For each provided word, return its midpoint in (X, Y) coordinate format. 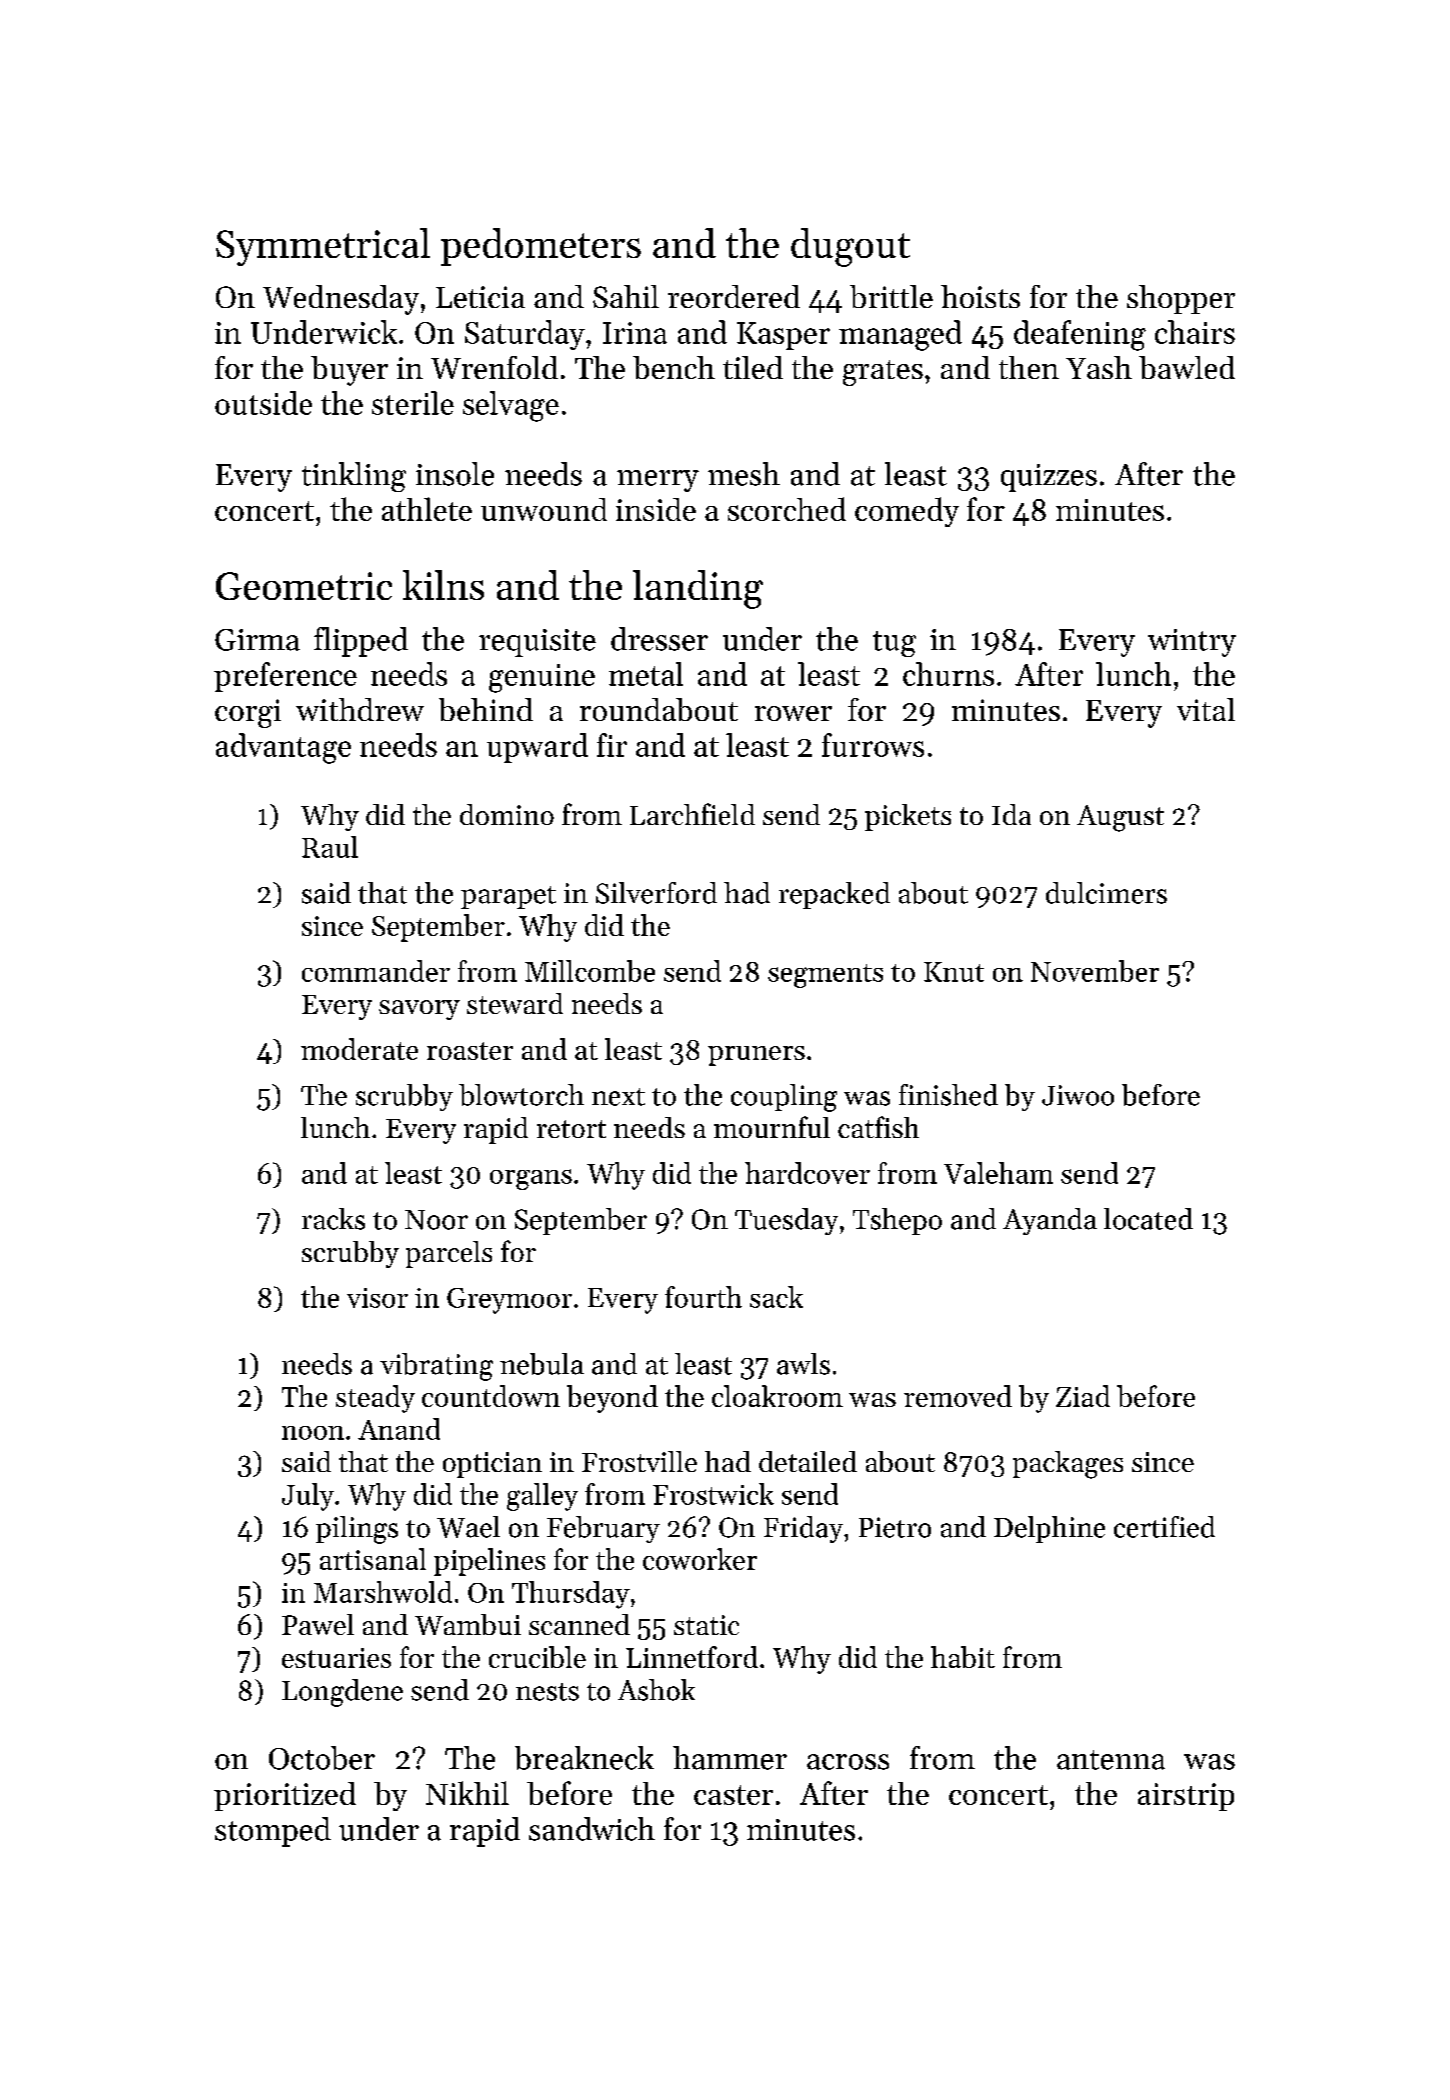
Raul (330, 847)
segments (825, 976)
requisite (537, 643)
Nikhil (467, 1793)
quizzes (1049, 478)
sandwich (592, 1829)
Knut (954, 972)
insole (455, 474)
